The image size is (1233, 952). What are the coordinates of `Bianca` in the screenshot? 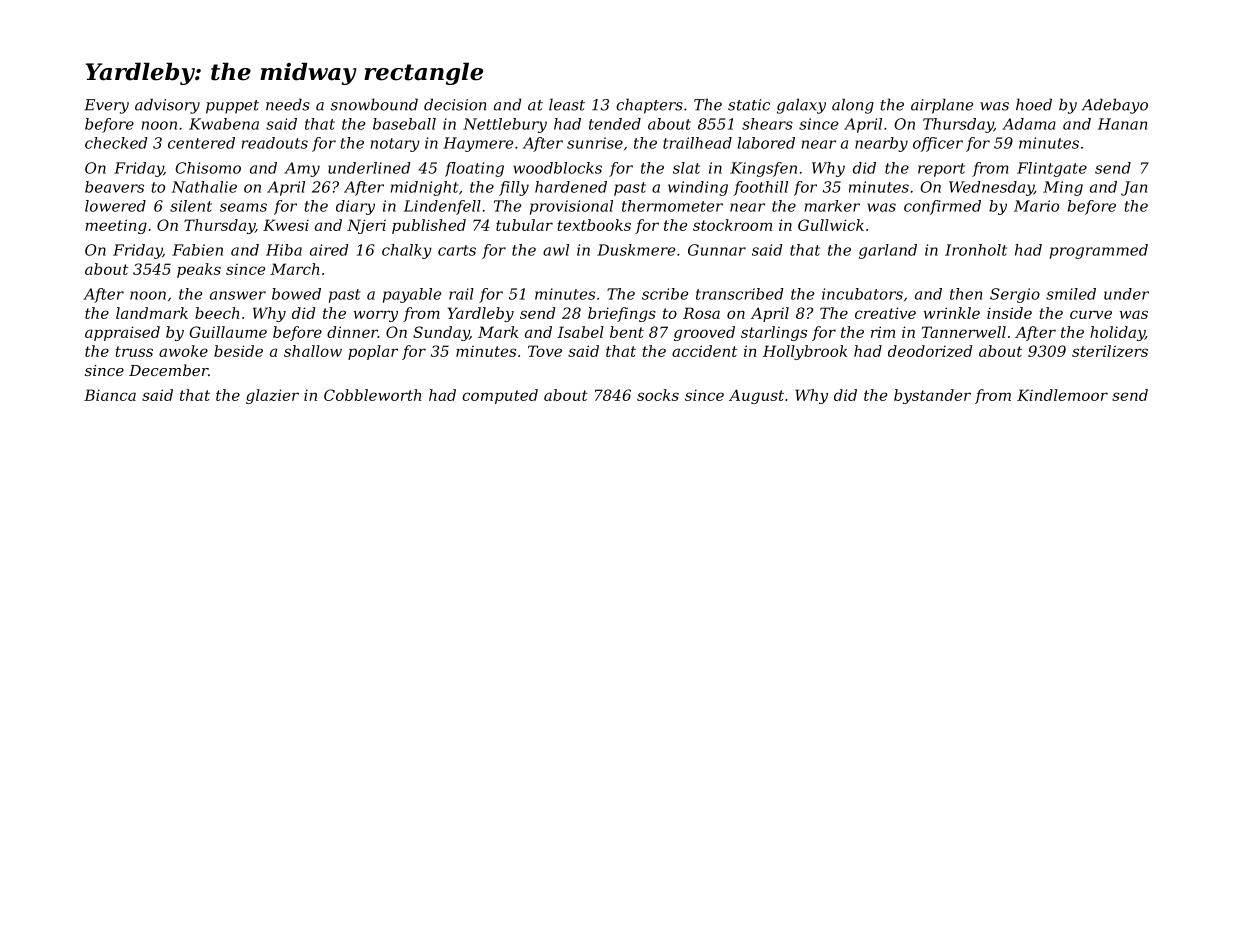 It's located at (110, 395).
